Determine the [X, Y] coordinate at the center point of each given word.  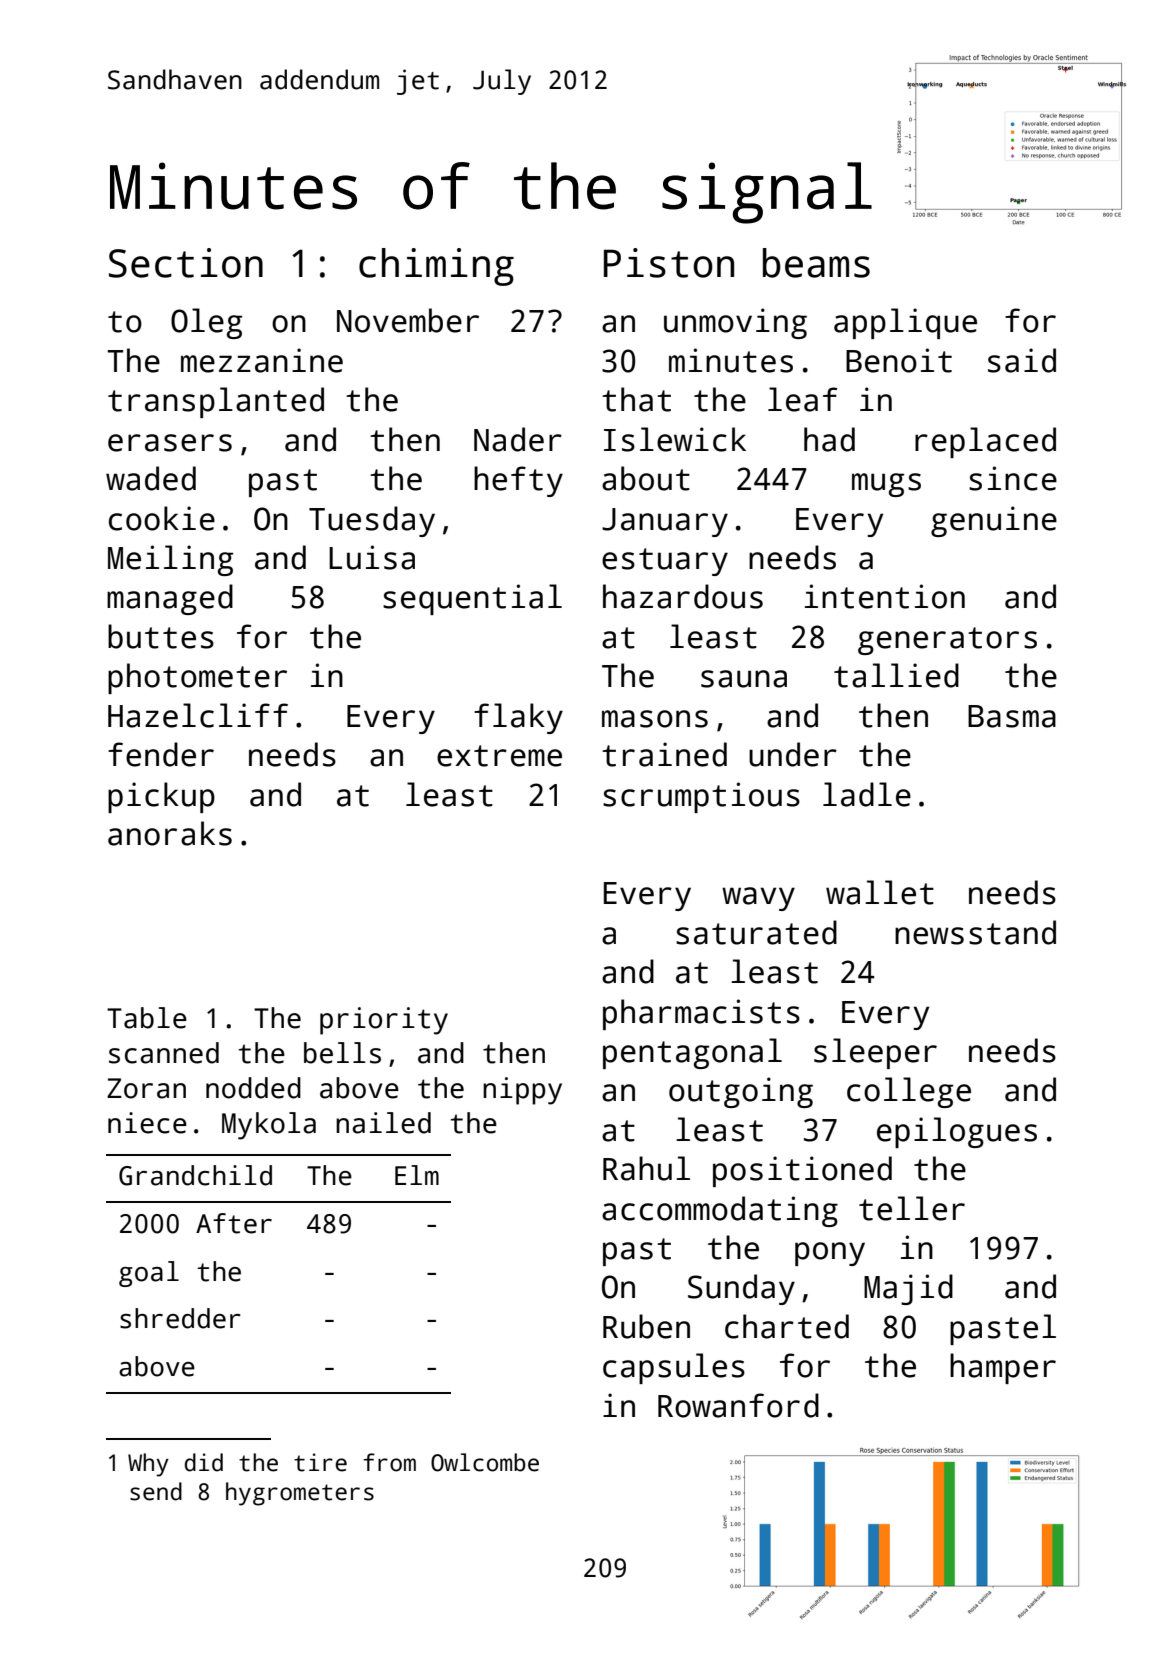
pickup [161, 797]
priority [384, 1021]
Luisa [372, 557]
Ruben [646, 1326]
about [646, 478]
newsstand [975, 932]
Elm [417, 1175]
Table [147, 1018]
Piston [669, 263]
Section [186, 263]
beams [816, 263]
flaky [518, 718]
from [389, 1462]
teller [912, 1208]
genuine [994, 521]
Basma [1012, 716]
